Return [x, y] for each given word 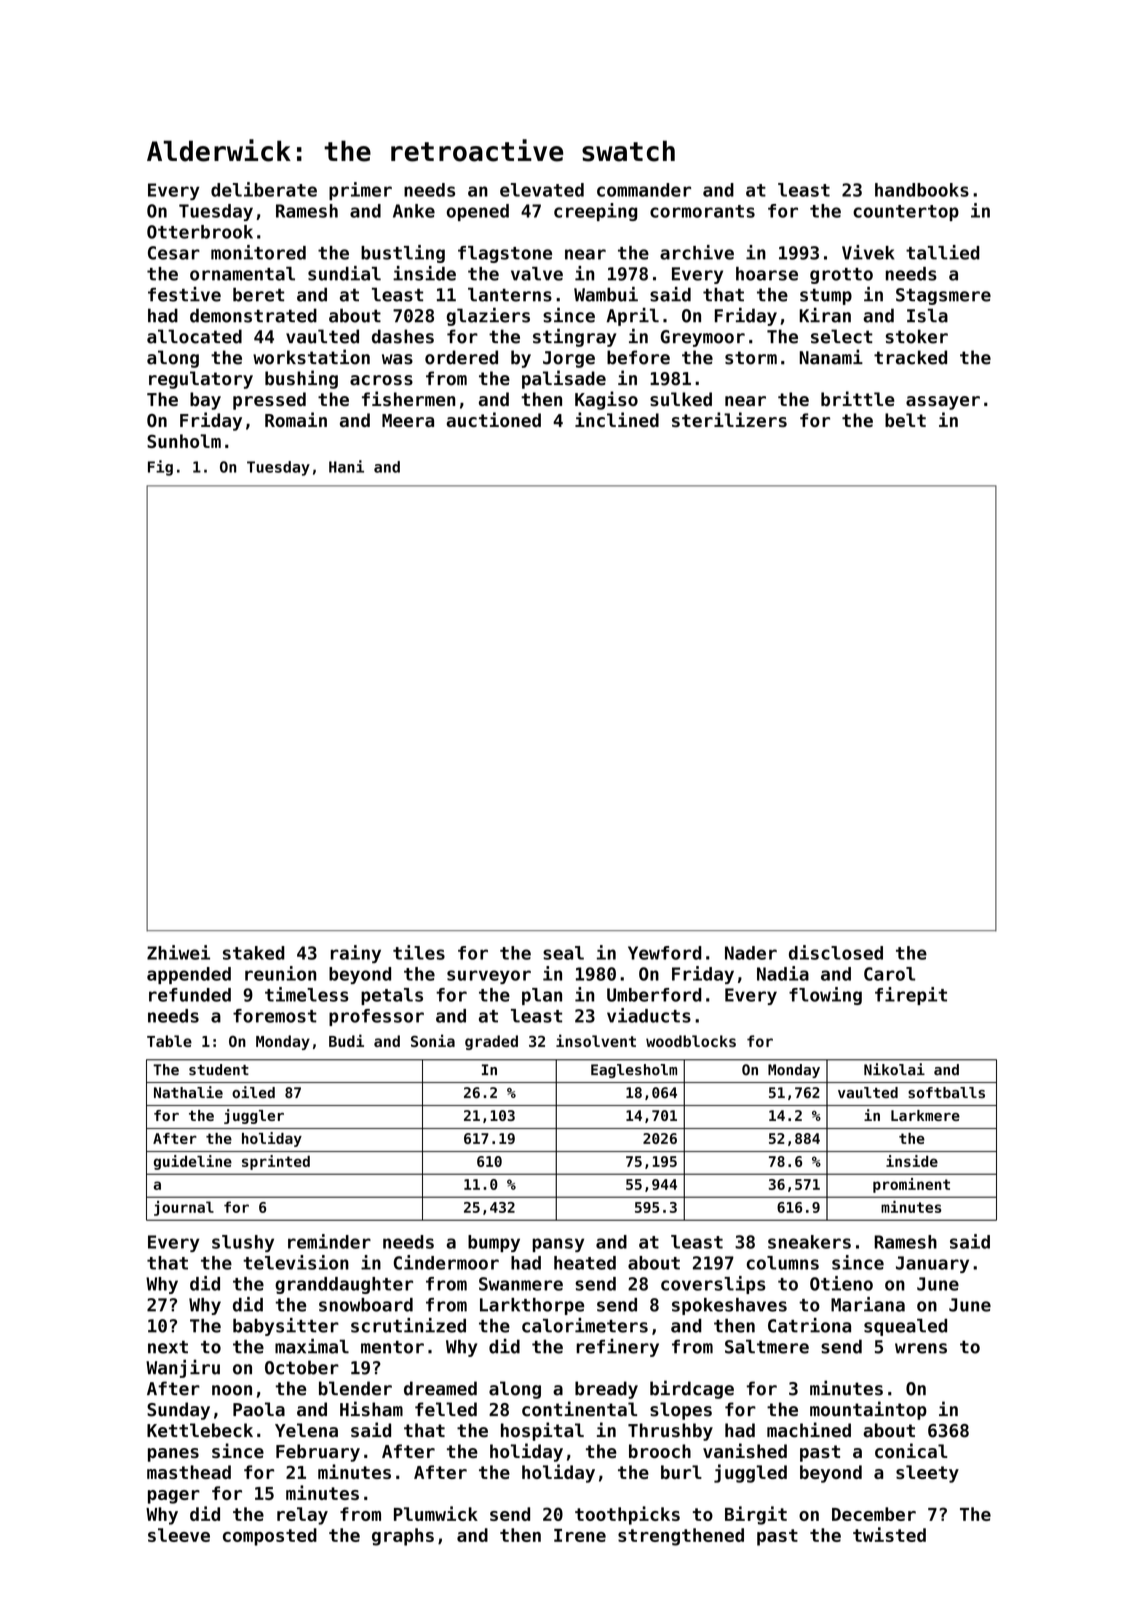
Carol [889, 974]
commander [644, 190]
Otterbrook [200, 232]
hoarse [767, 274]
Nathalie [188, 1092]
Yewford [665, 953]
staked [254, 953]
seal [563, 953]
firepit [911, 996]
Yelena [306, 1430]
